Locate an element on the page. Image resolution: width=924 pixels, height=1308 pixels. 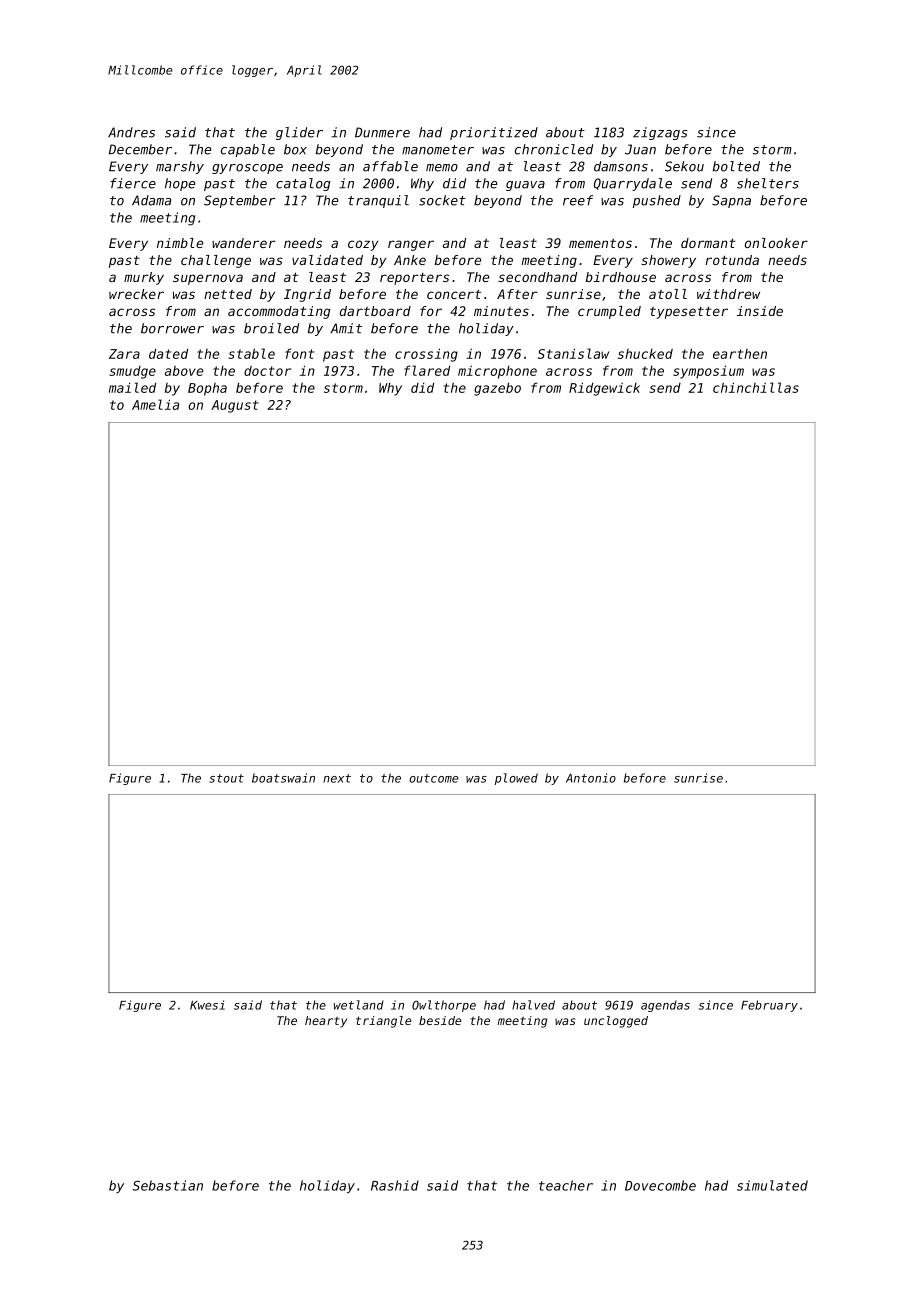
flared is located at coordinates (427, 370).
